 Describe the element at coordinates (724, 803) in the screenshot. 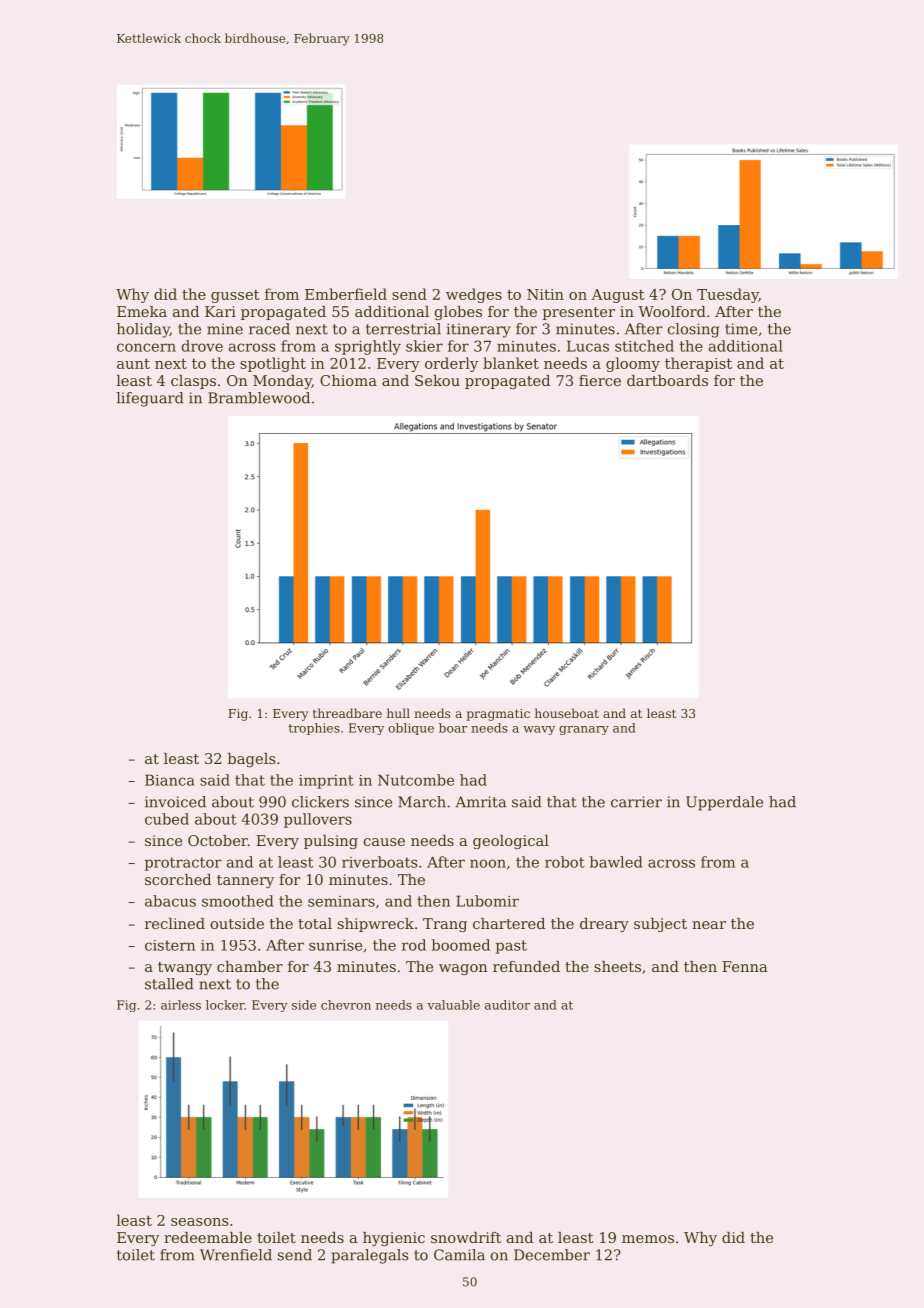

I see `Upperdale` at that location.
